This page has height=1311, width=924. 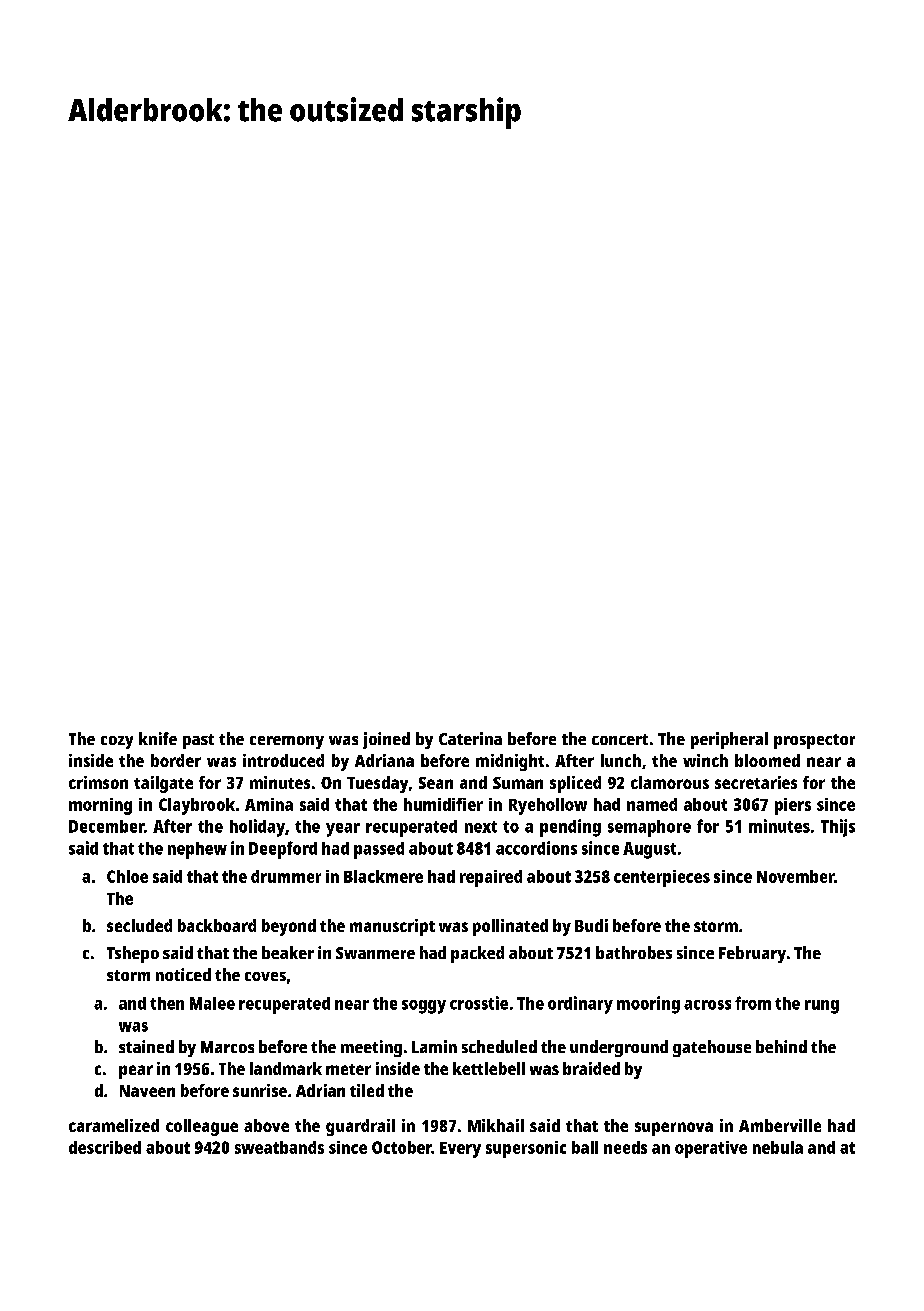 What do you see at coordinates (752, 954) in the page?
I see `February` at bounding box center [752, 954].
